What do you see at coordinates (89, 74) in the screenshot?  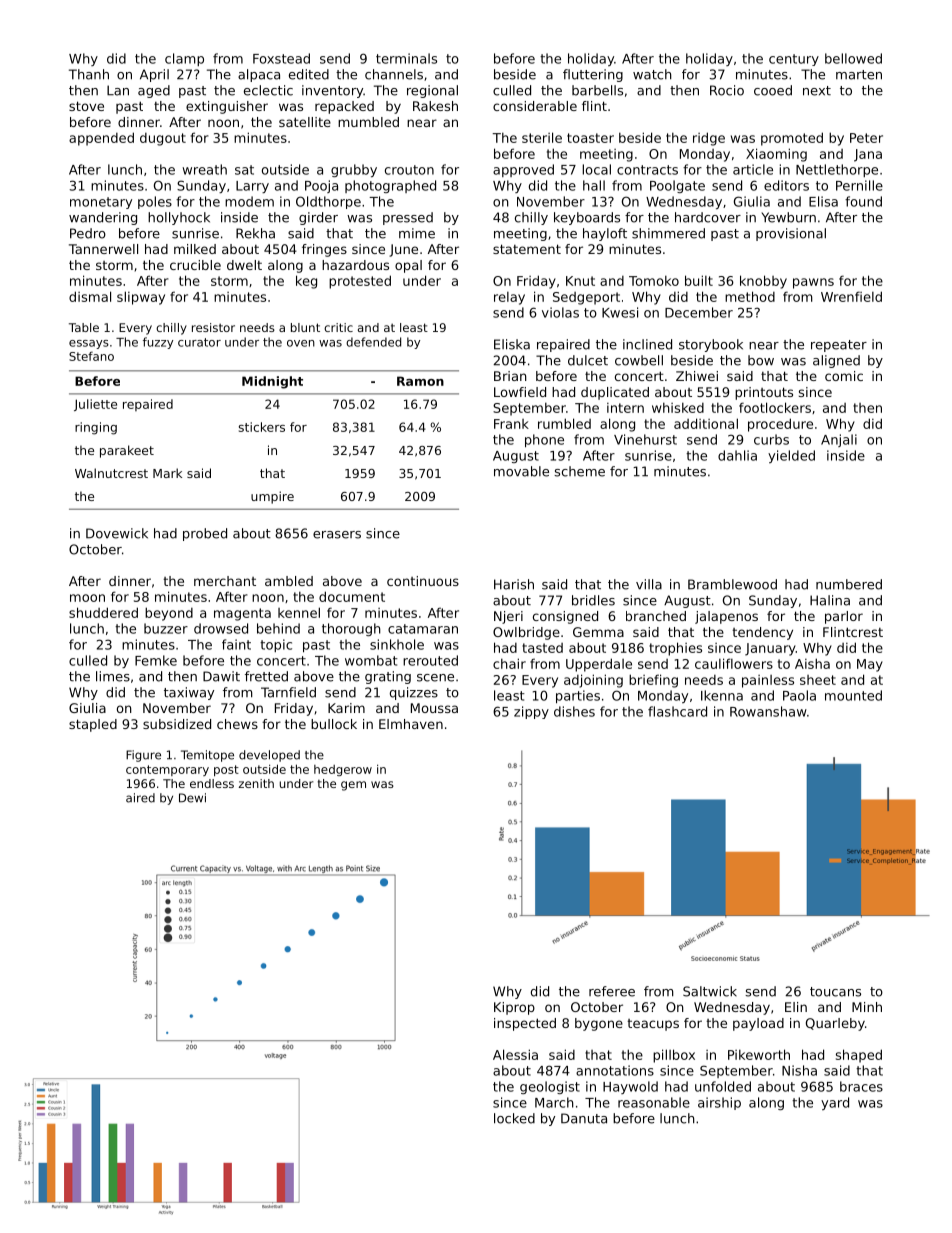 I see `Thanh` at bounding box center [89, 74].
